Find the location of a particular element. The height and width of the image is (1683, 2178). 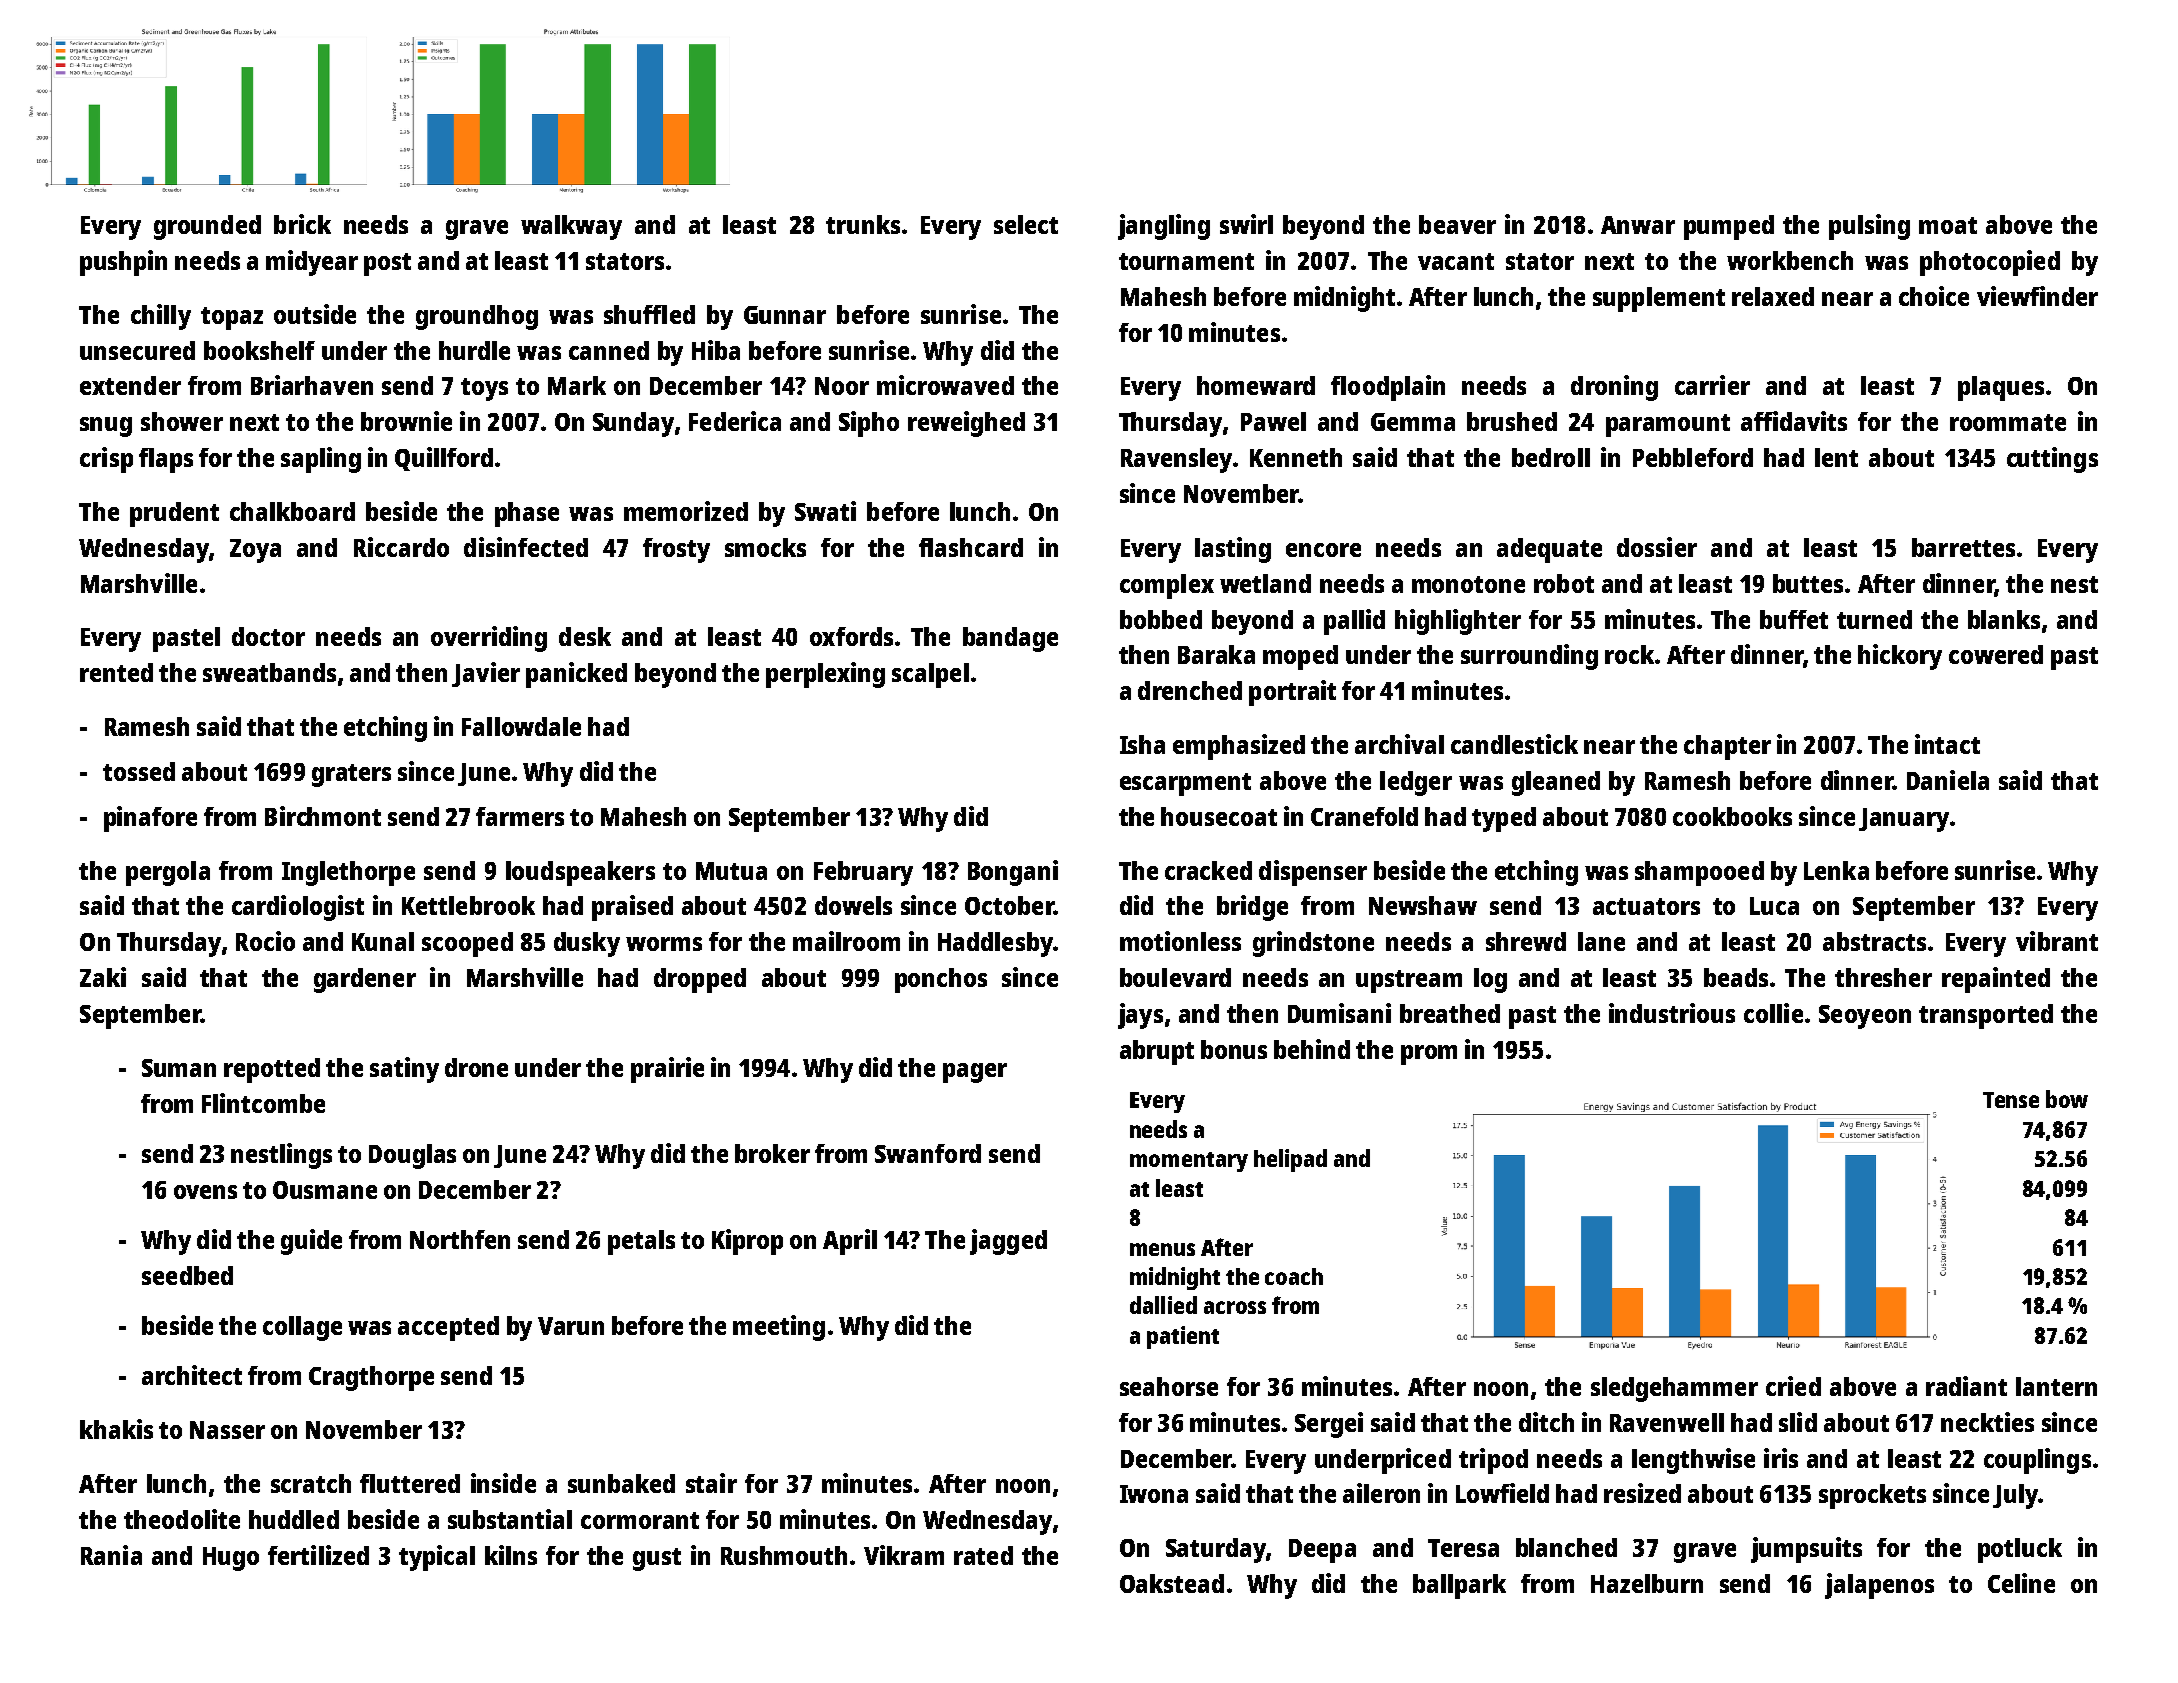

unsecured is located at coordinates (137, 350).
